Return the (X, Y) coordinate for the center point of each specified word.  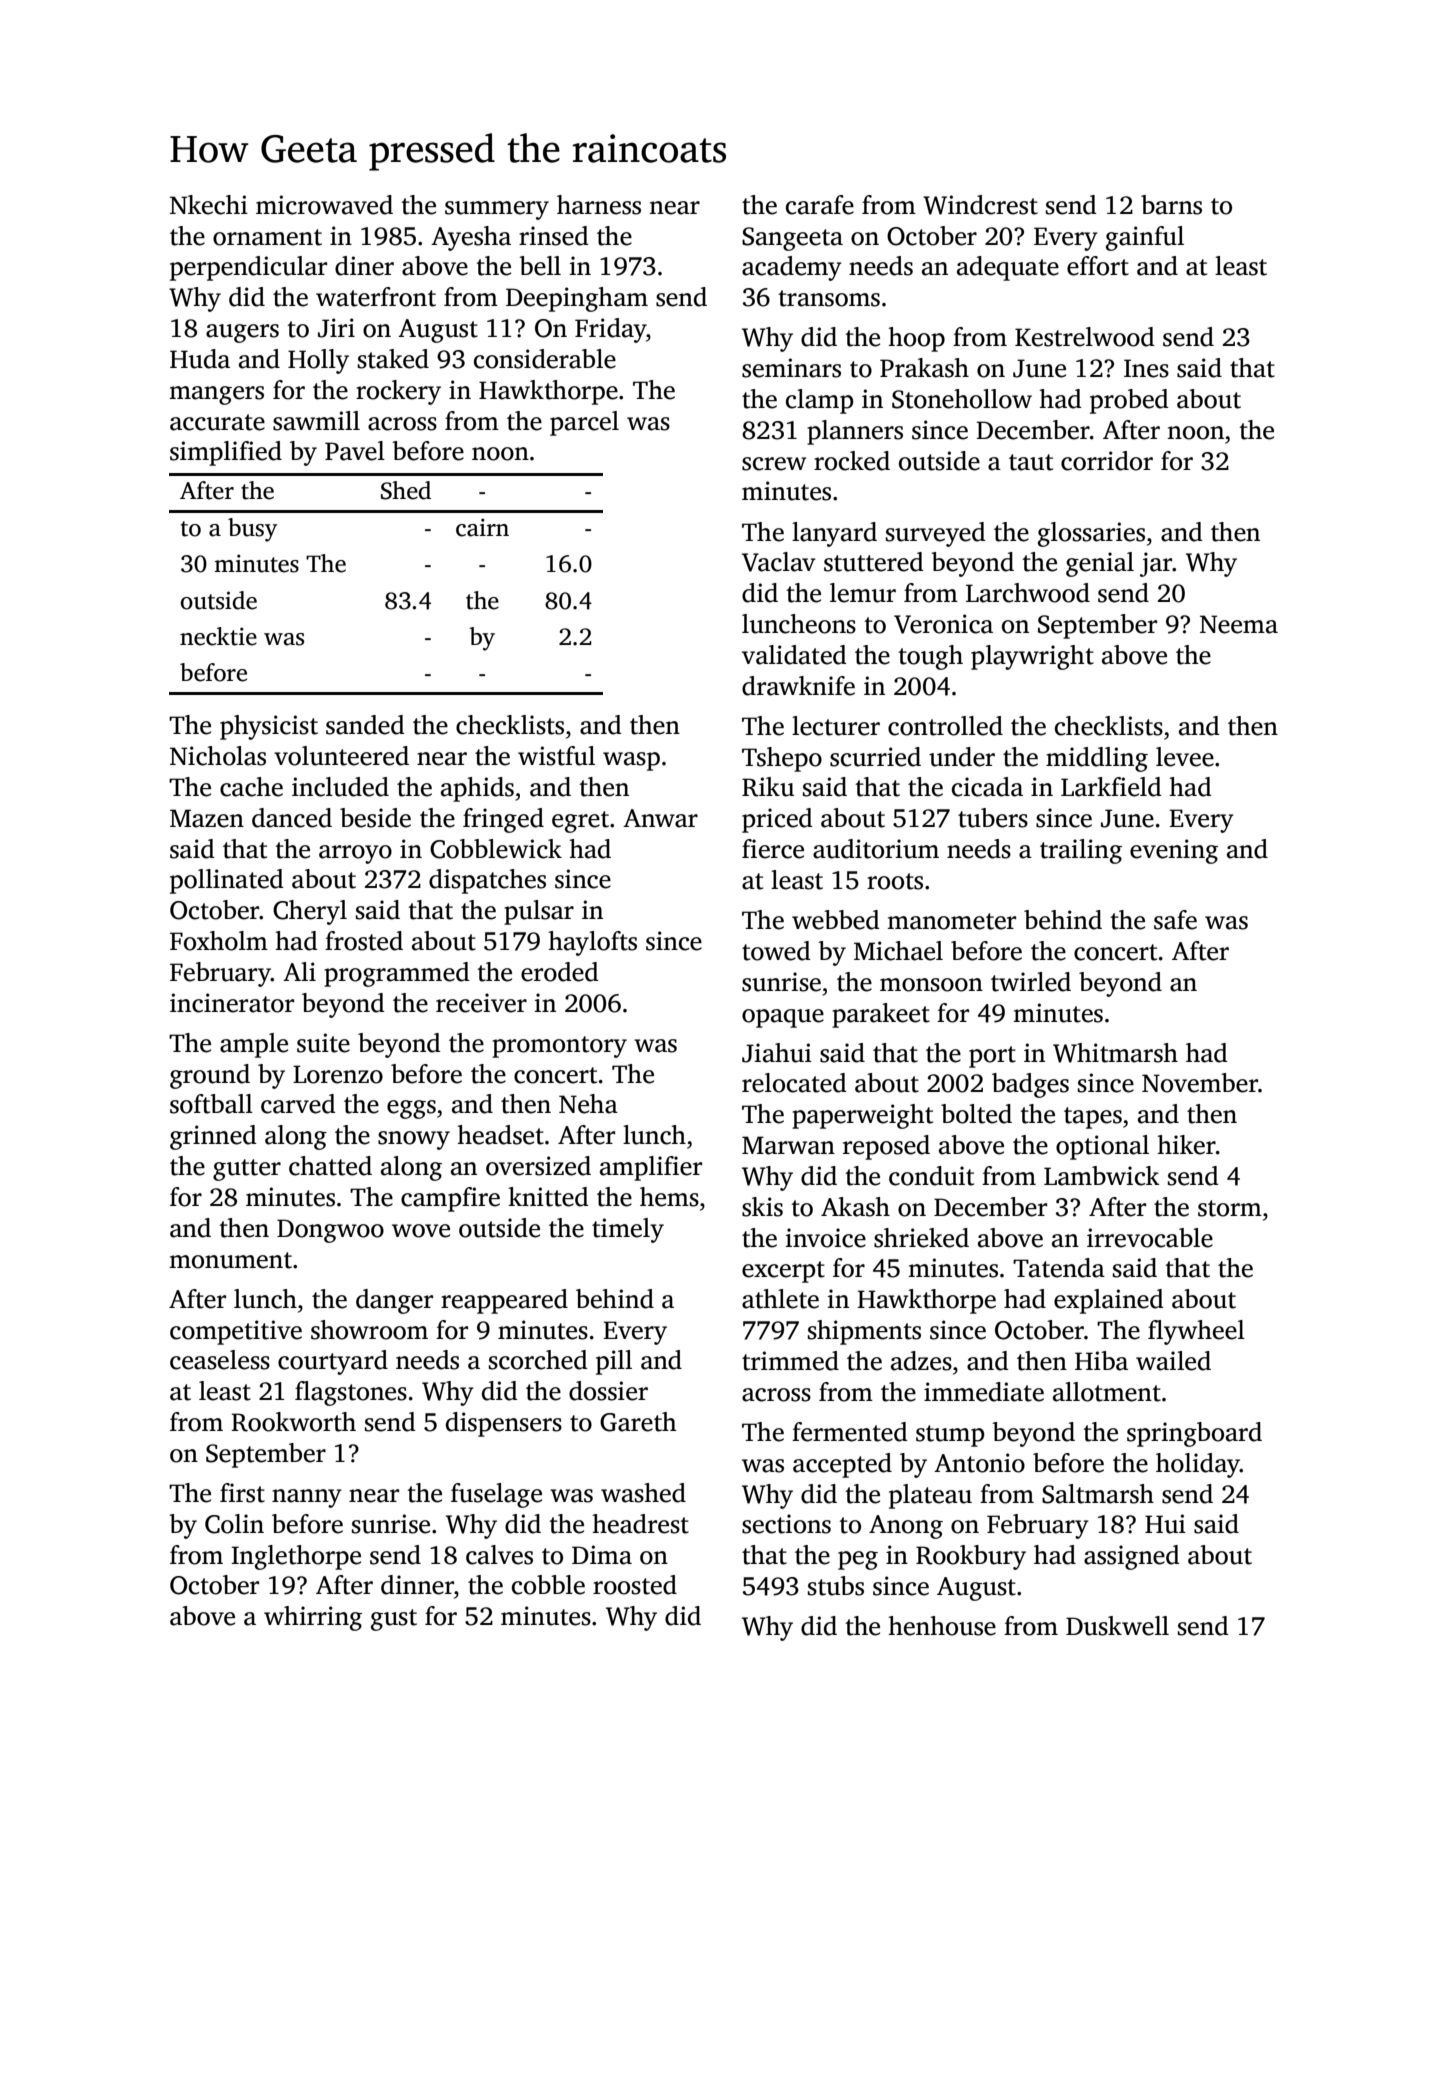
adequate (1008, 268)
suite (323, 1043)
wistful (556, 756)
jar (1156, 564)
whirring (313, 1618)
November (1200, 1083)
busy (252, 530)
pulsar (539, 912)
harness (599, 205)
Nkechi (209, 205)
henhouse (942, 1626)
